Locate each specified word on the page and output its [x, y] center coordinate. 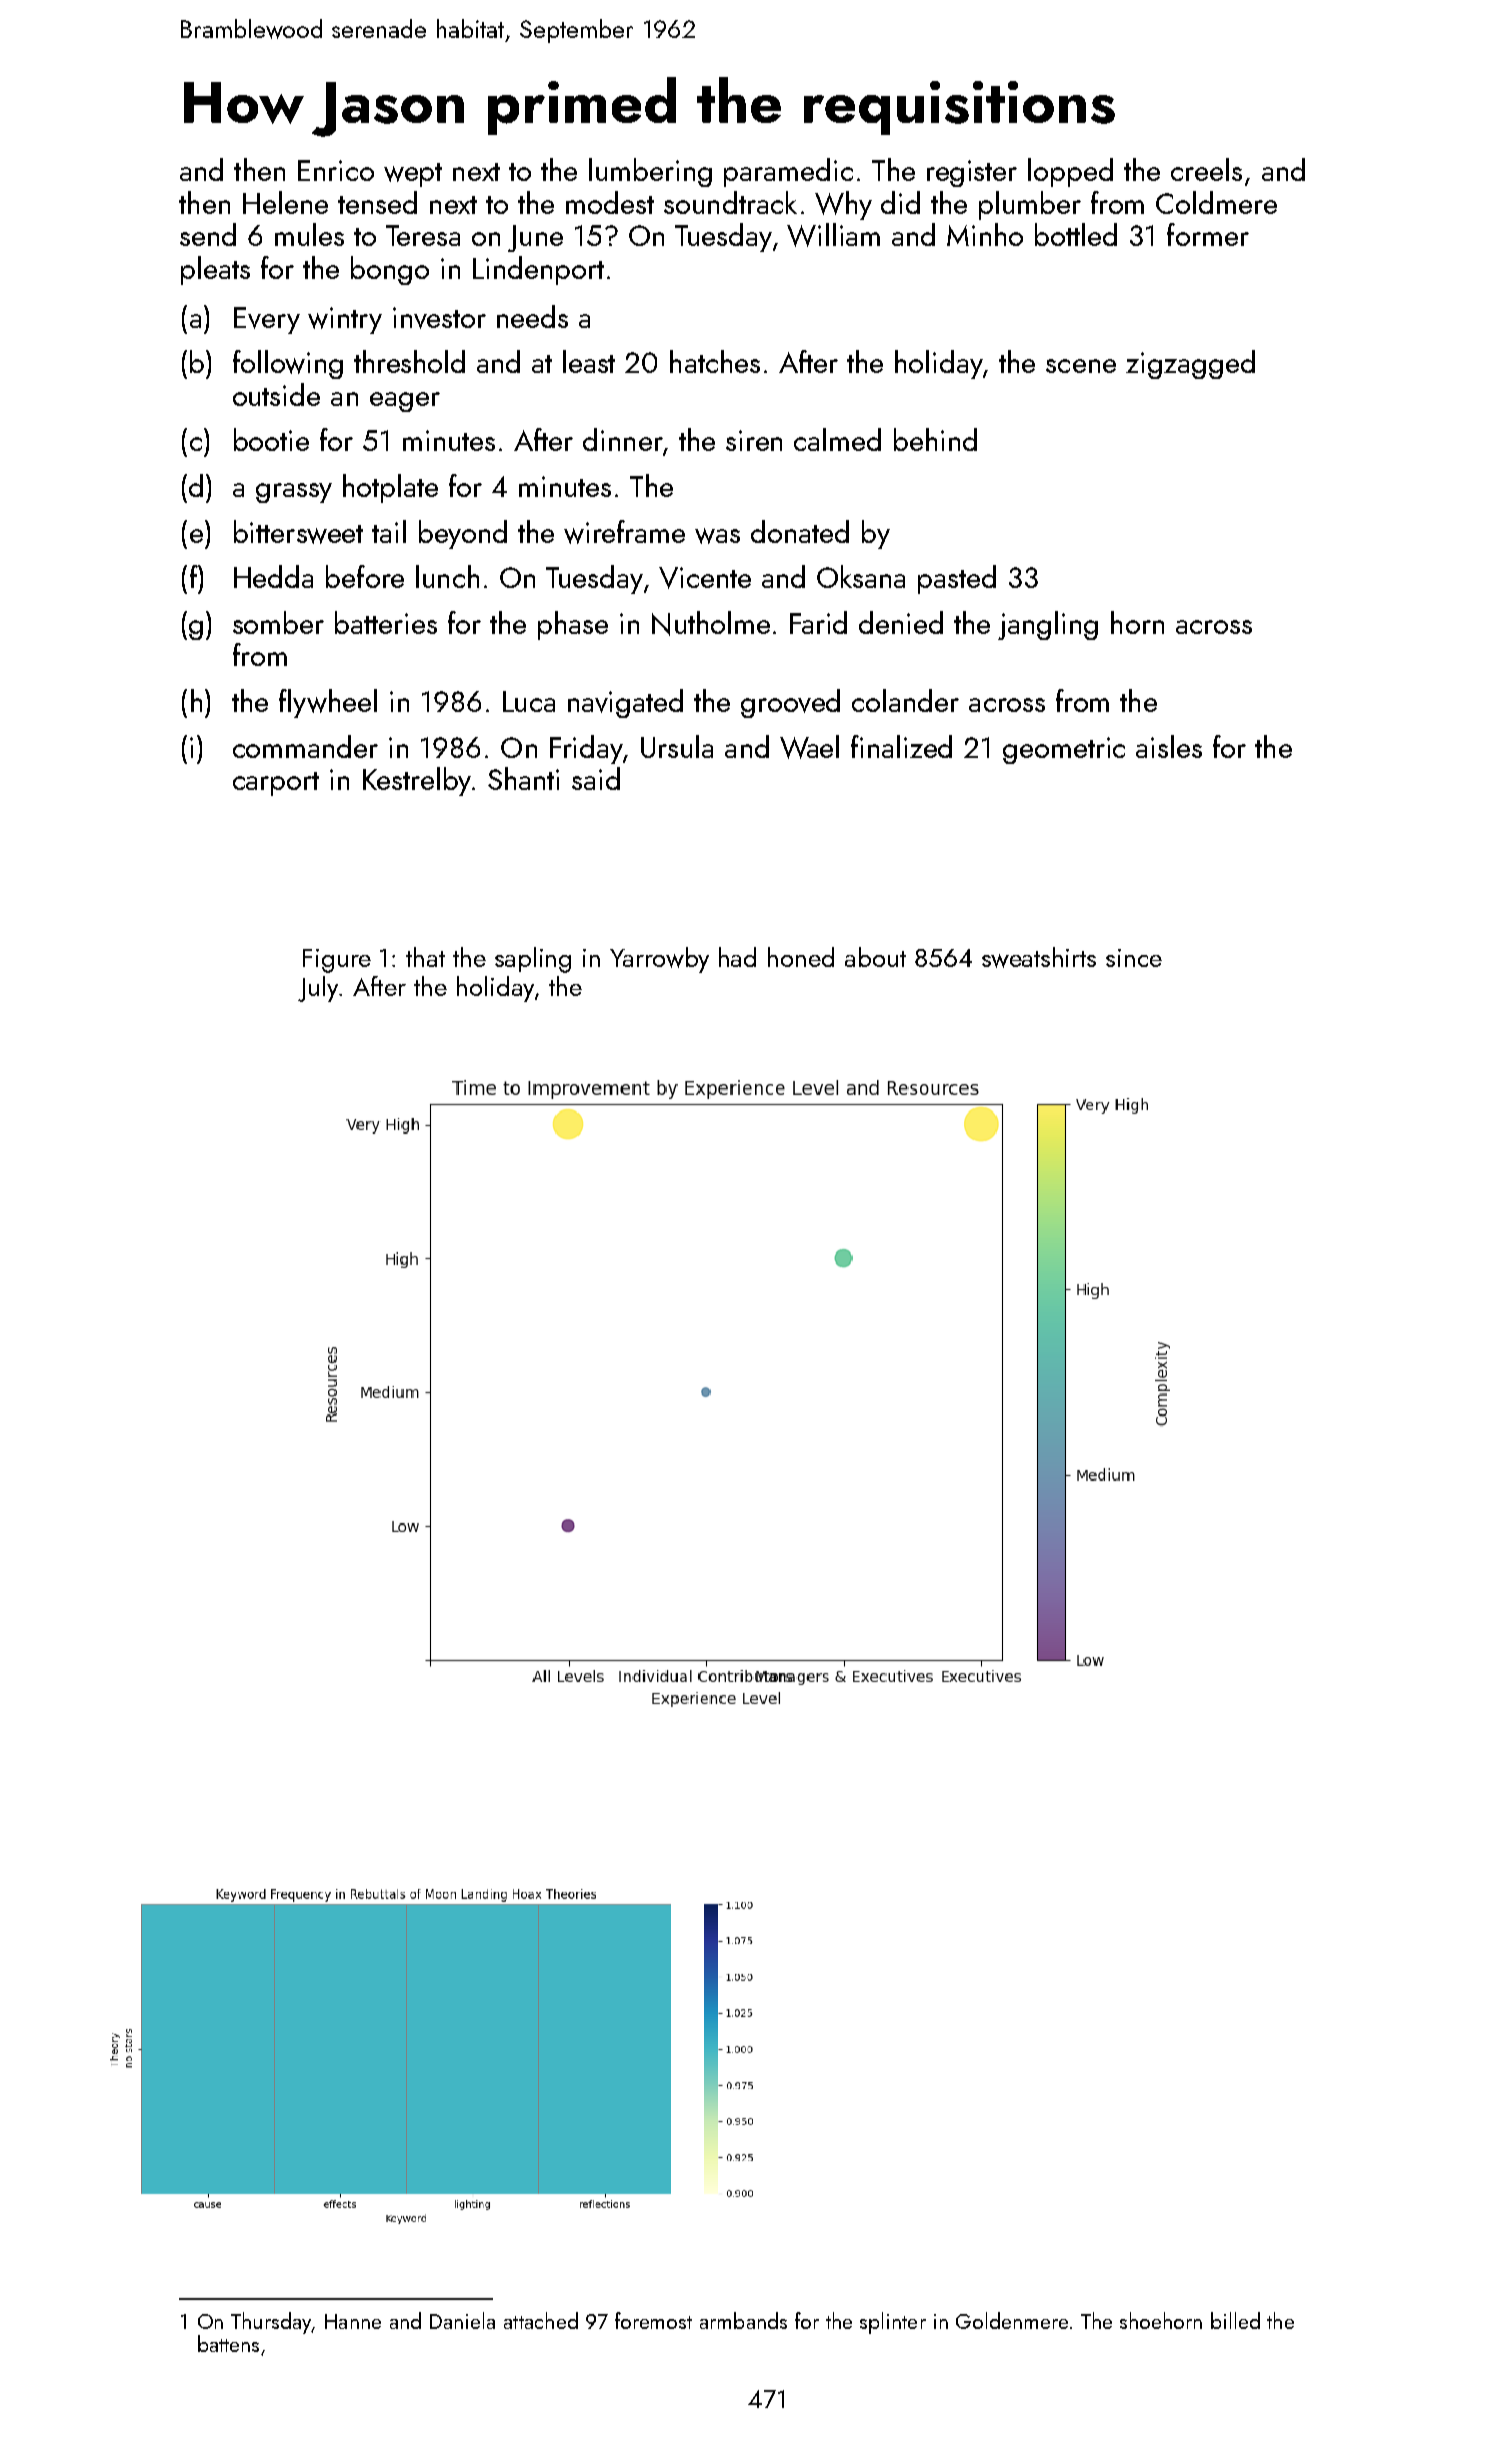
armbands [743, 2320]
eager [405, 402]
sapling [533, 960]
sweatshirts [1039, 957]
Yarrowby [659, 960]
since [1134, 958]
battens [228, 2343]
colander [905, 700]
